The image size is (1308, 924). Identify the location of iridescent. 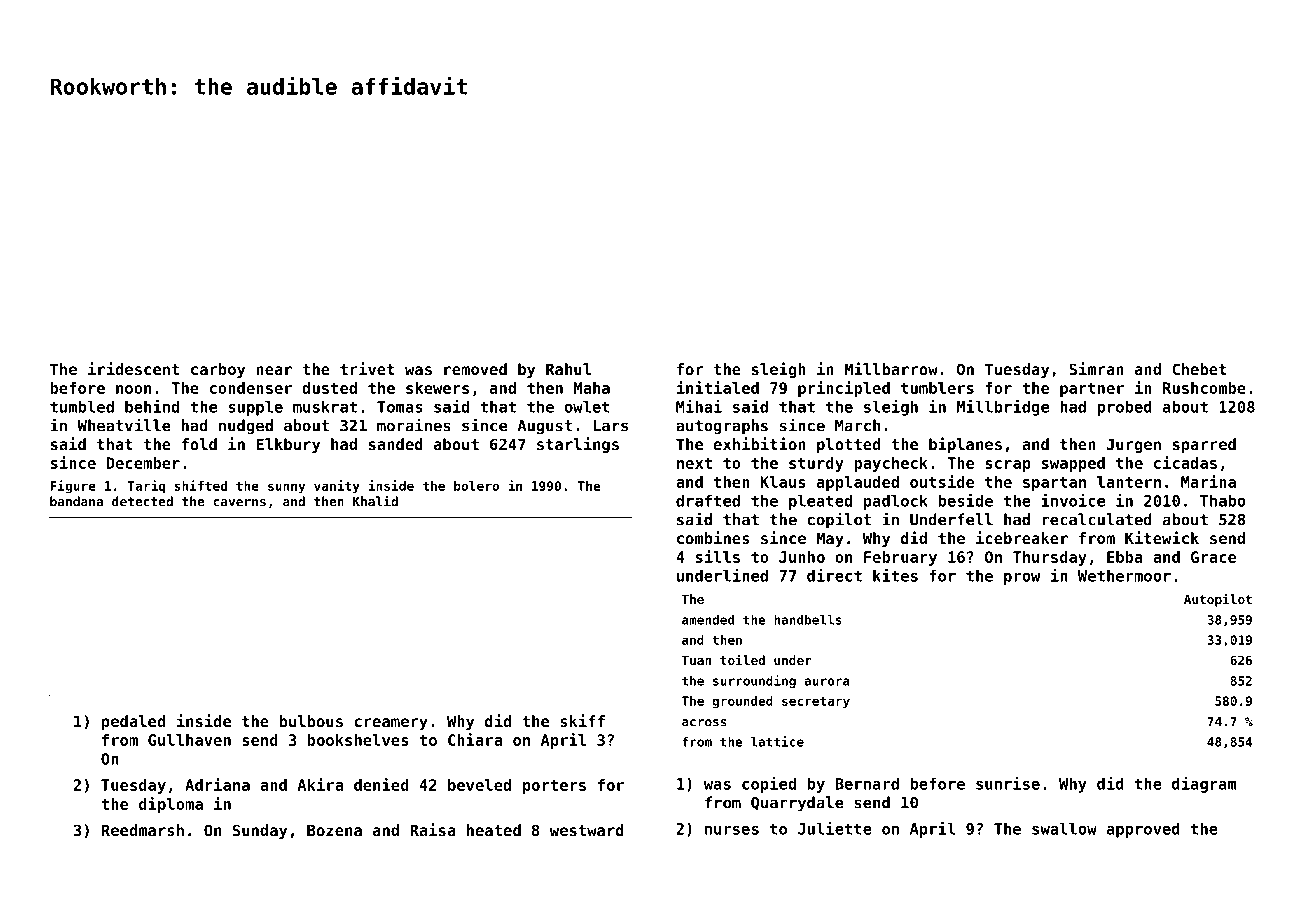
(133, 368).
